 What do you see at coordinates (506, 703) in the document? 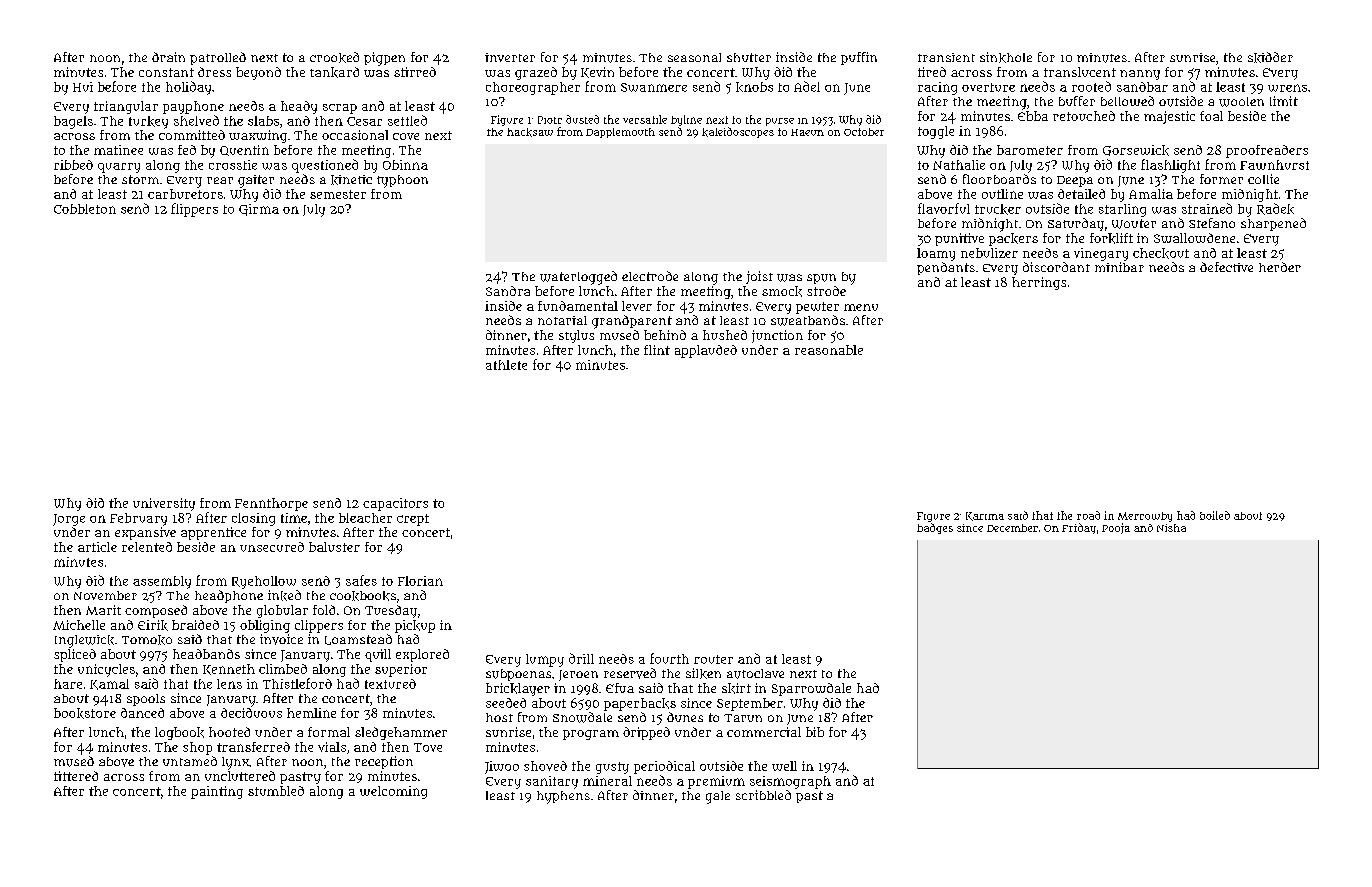
I see `seeded` at bounding box center [506, 703].
